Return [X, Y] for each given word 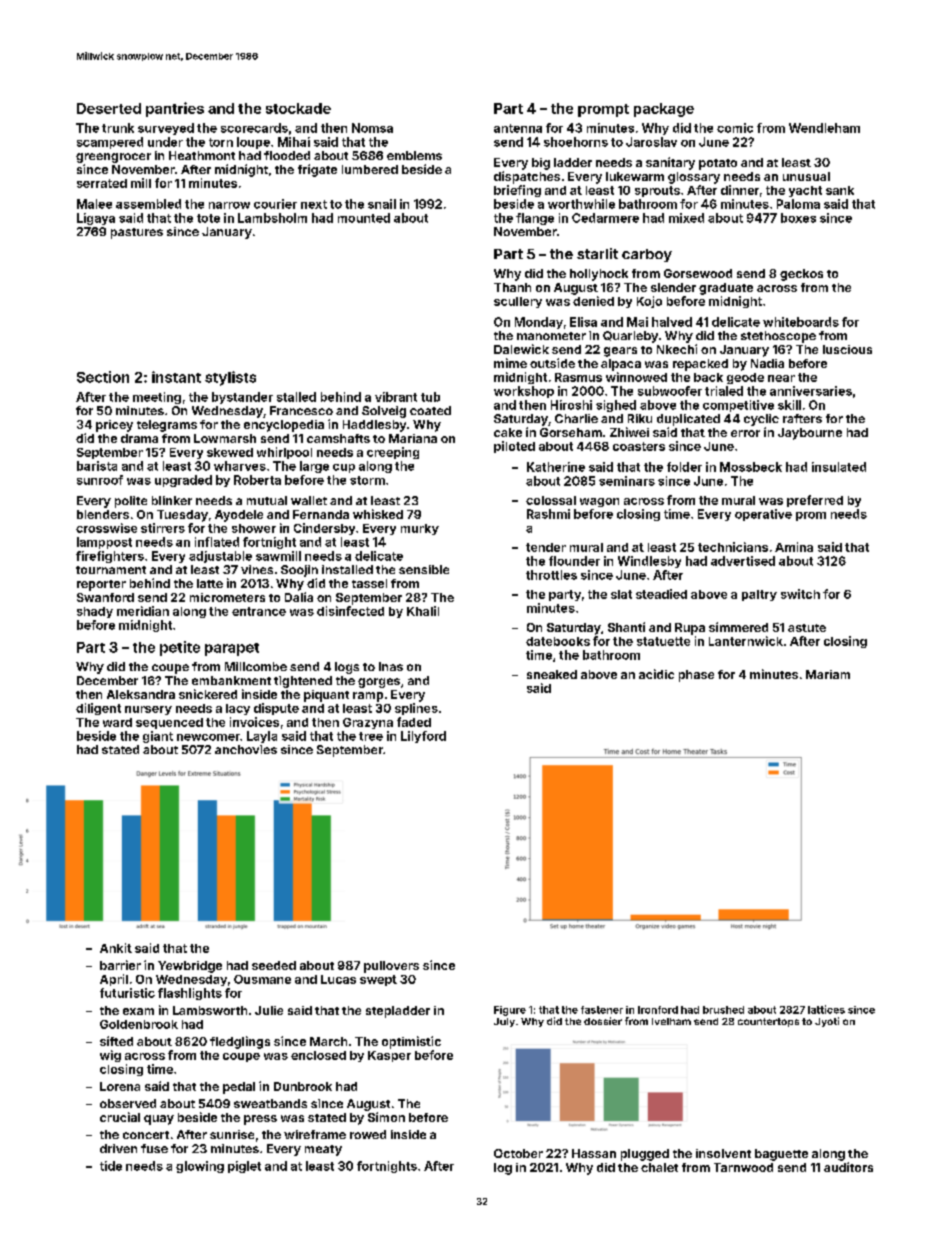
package [664, 110]
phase [696, 676]
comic [735, 128]
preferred [815, 501]
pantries [175, 109]
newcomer [208, 737]
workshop [524, 392]
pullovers [391, 967]
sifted [116, 1041]
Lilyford [423, 737]
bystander [242, 398]
